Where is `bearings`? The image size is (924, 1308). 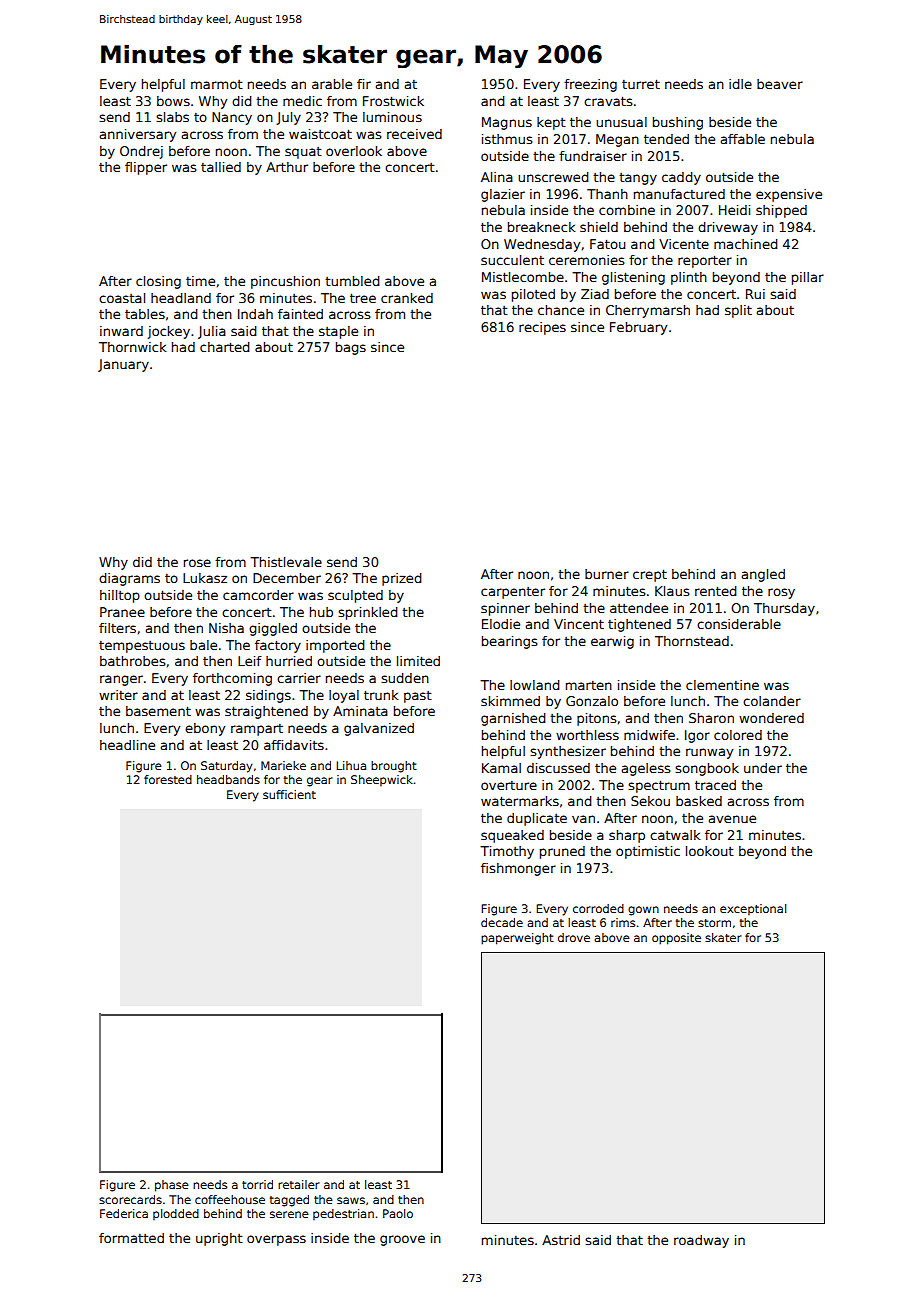
bearings is located at coordinates (509, 642).
